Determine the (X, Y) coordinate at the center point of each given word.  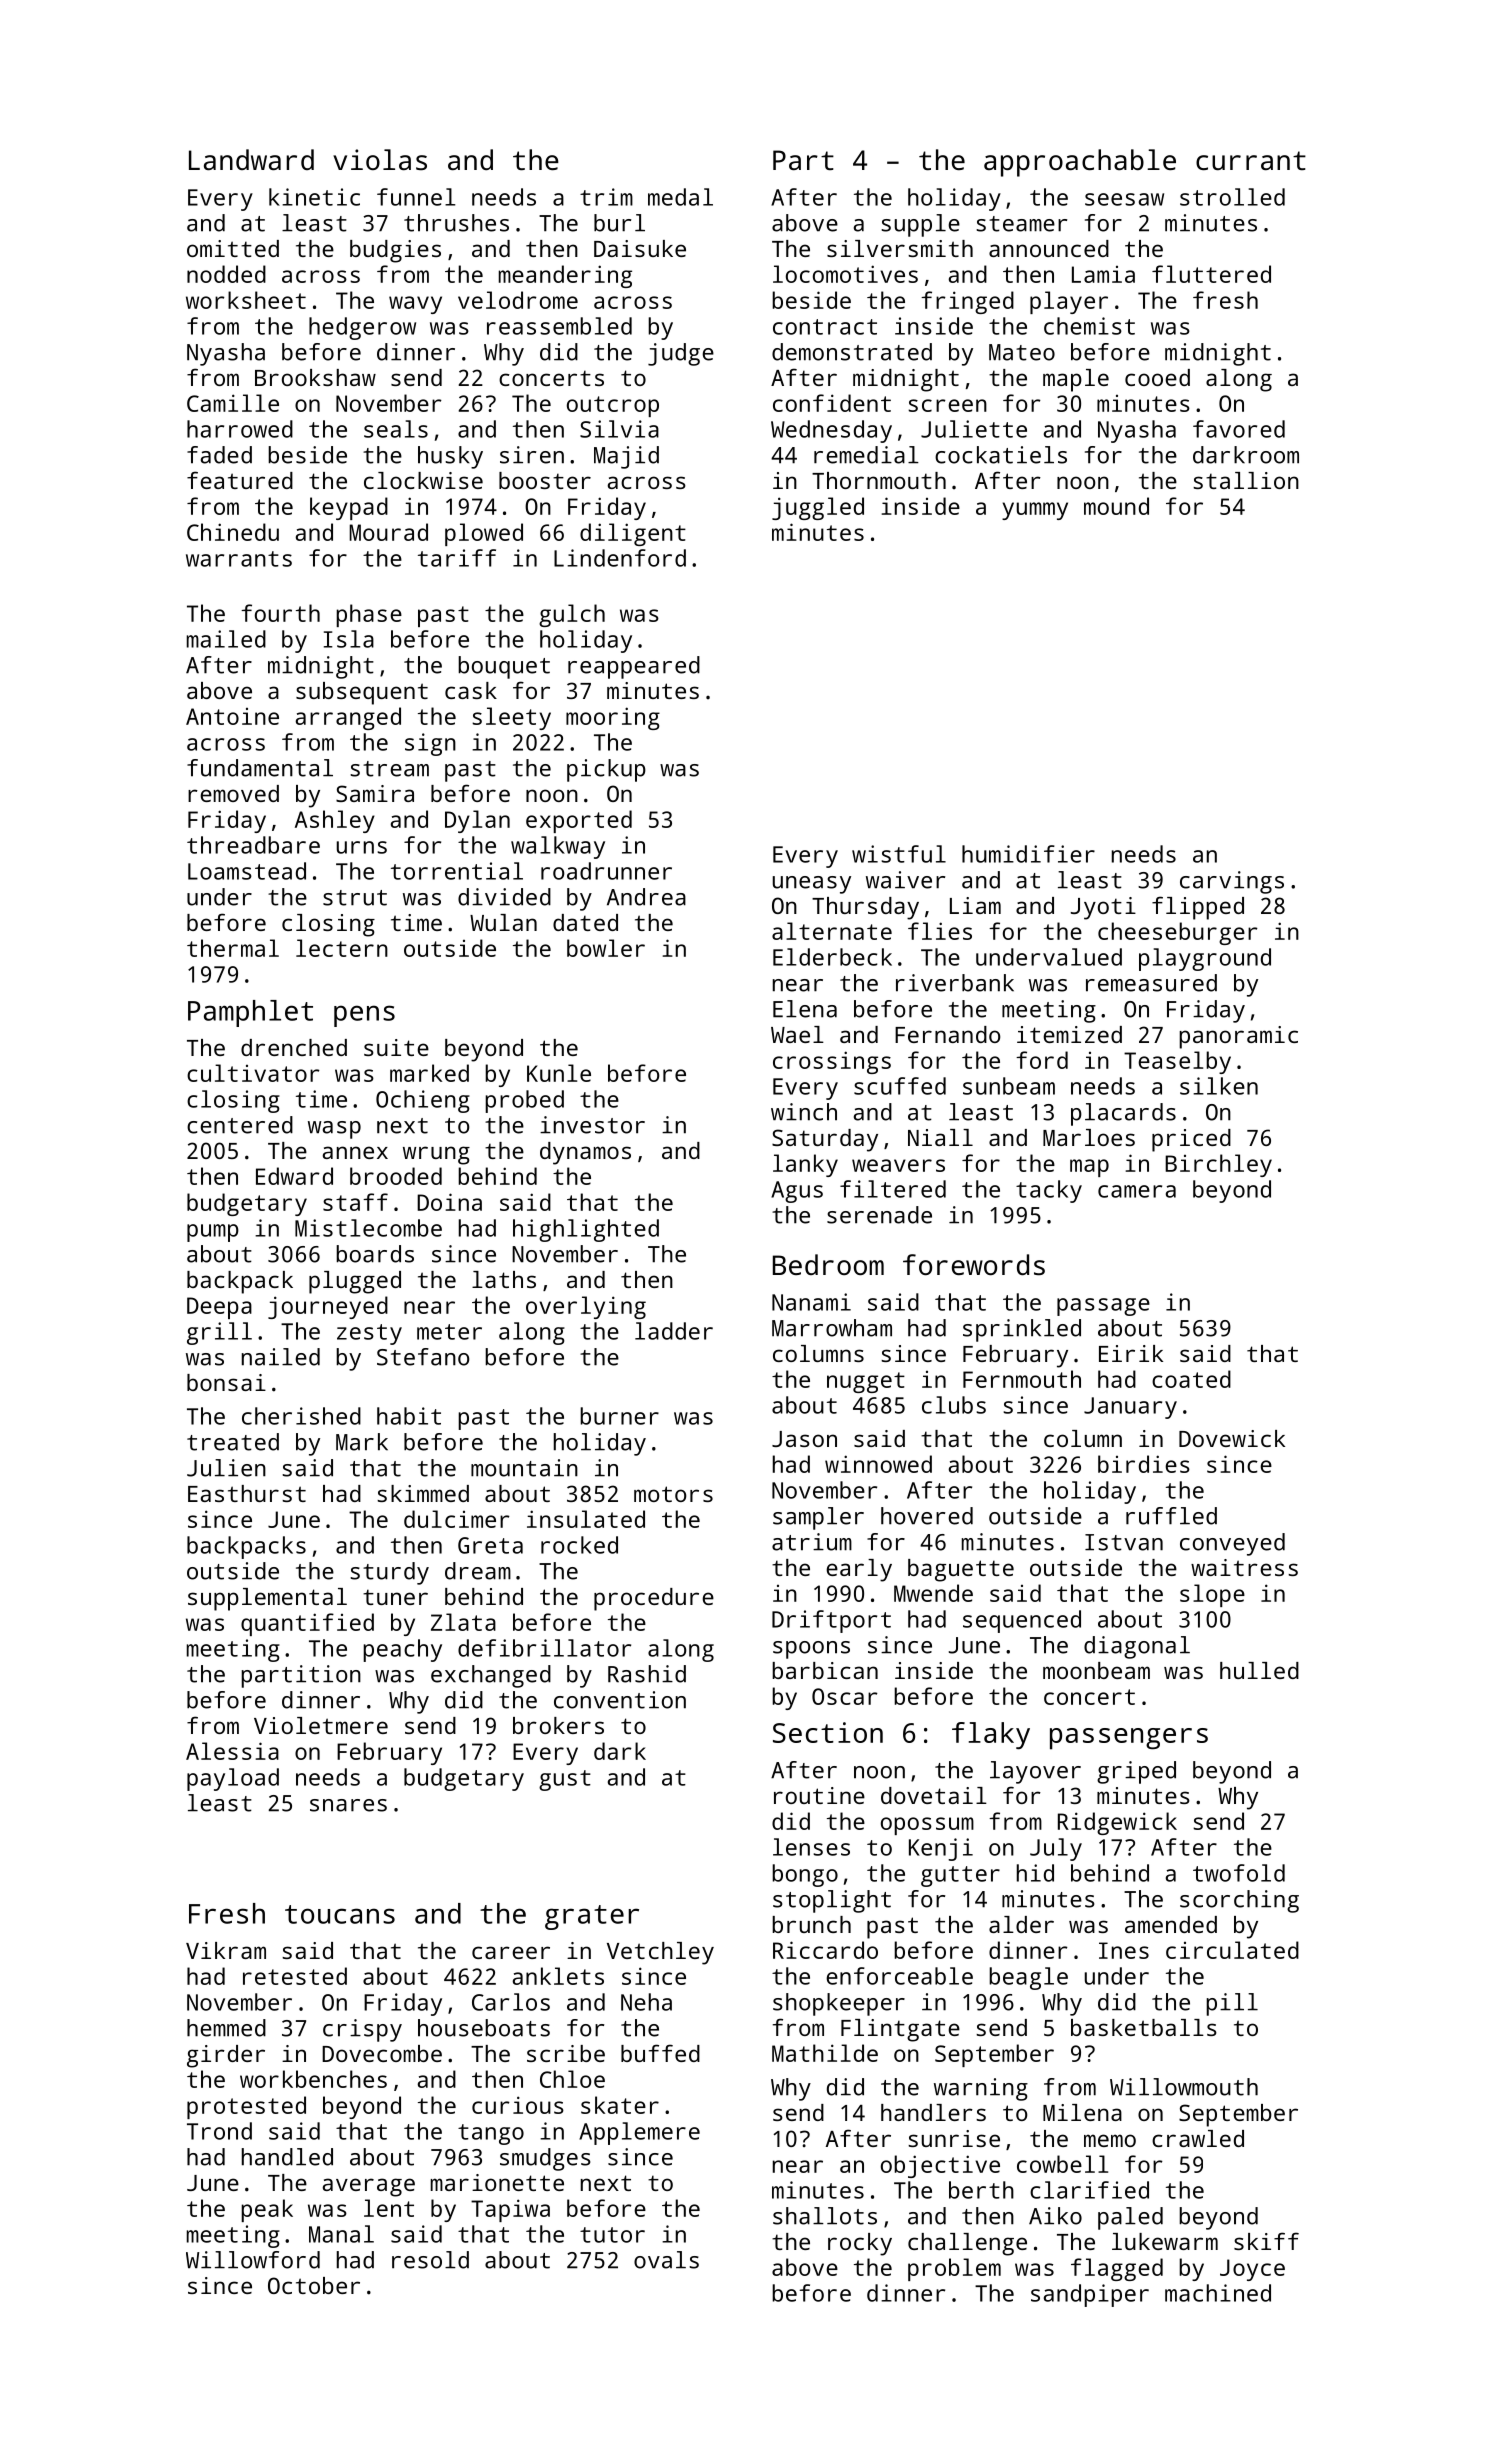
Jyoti (1103, 908)
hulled (1259, 1670)
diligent (633, 534)
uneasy (812, 885)
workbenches (313, 2079)
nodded (226, 274)
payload (233, 1779)
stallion (1246, 480)
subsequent (362, 693)
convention (620, 1700)
